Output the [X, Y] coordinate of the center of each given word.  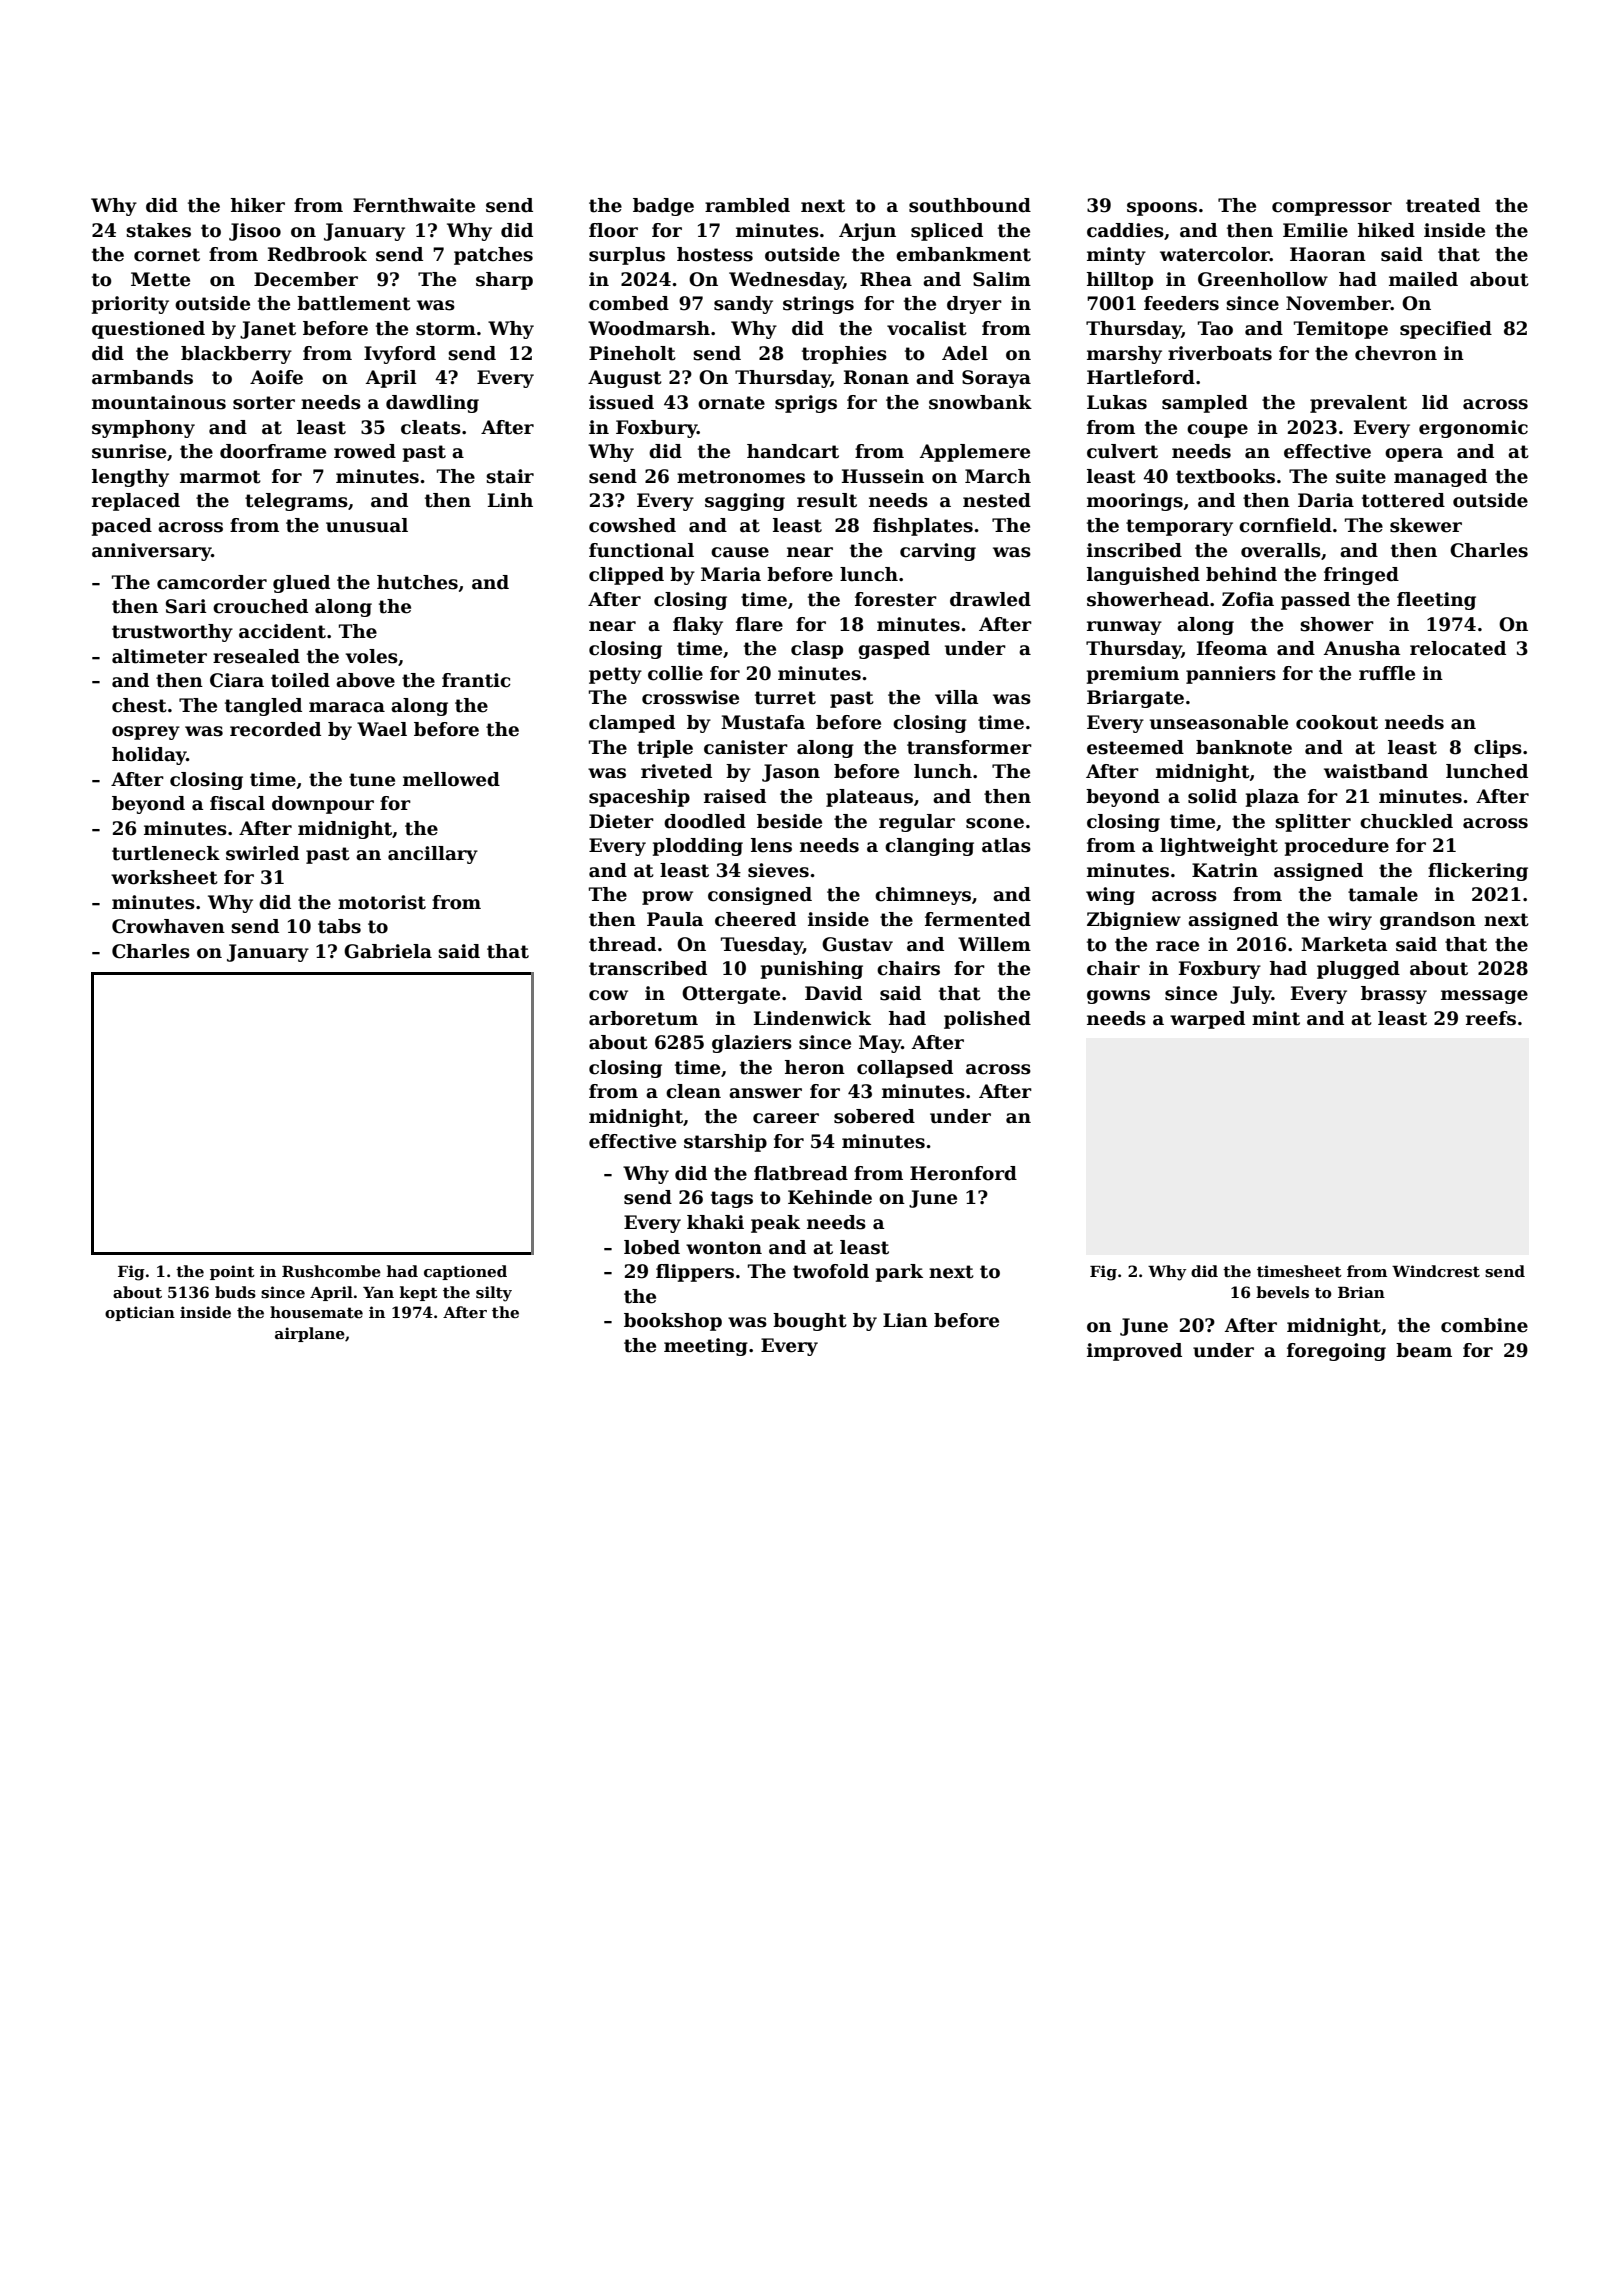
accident [282, 631]
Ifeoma [1232, 648]
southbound [970, 205]
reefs [1491, 1018]
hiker [258, 205]
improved [1134, 1352]
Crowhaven [168, 926]
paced [122, 527]
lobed [652, 1247]
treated [1443, 205]
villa [957, 697]
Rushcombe [331, 1271]
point [232, 1272]
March [998, 476]
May [880, 1044]
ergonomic [1473, 429]
